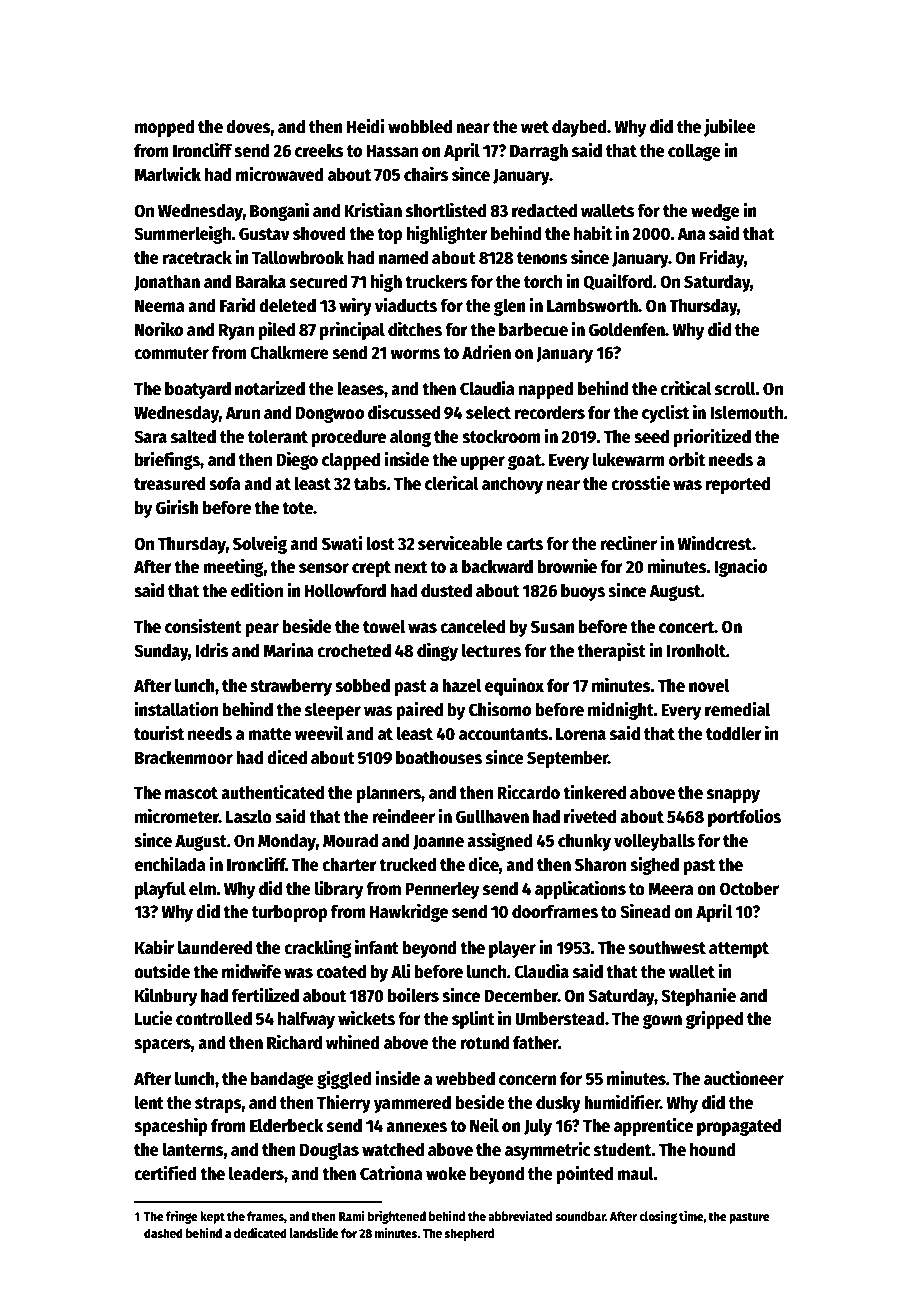 This image has height=1311, width=924. Describe the element at coordinates (162, 971) in the image. I see `outside` at that location.
